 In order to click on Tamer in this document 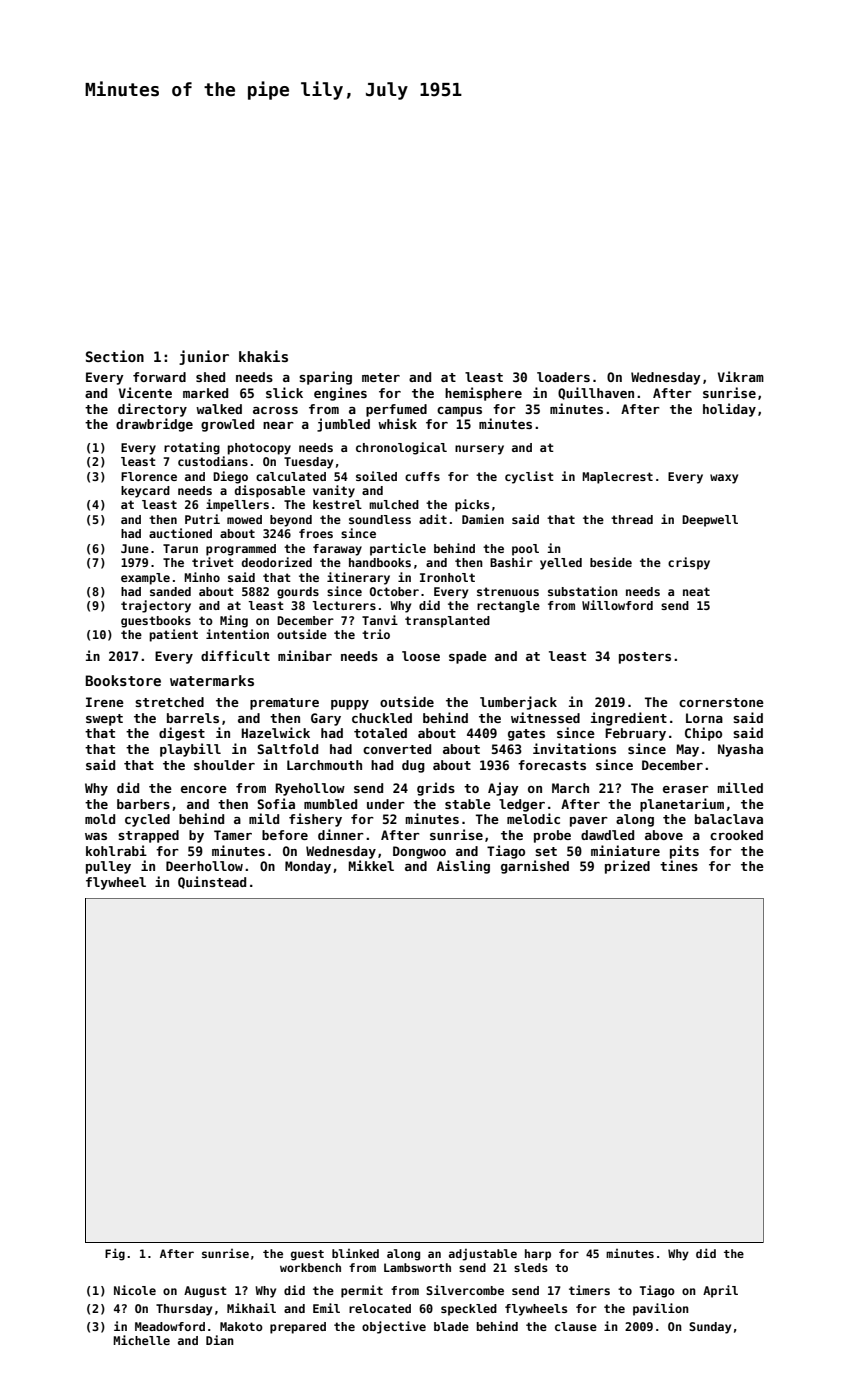, I will do `click(233, 835)`.
